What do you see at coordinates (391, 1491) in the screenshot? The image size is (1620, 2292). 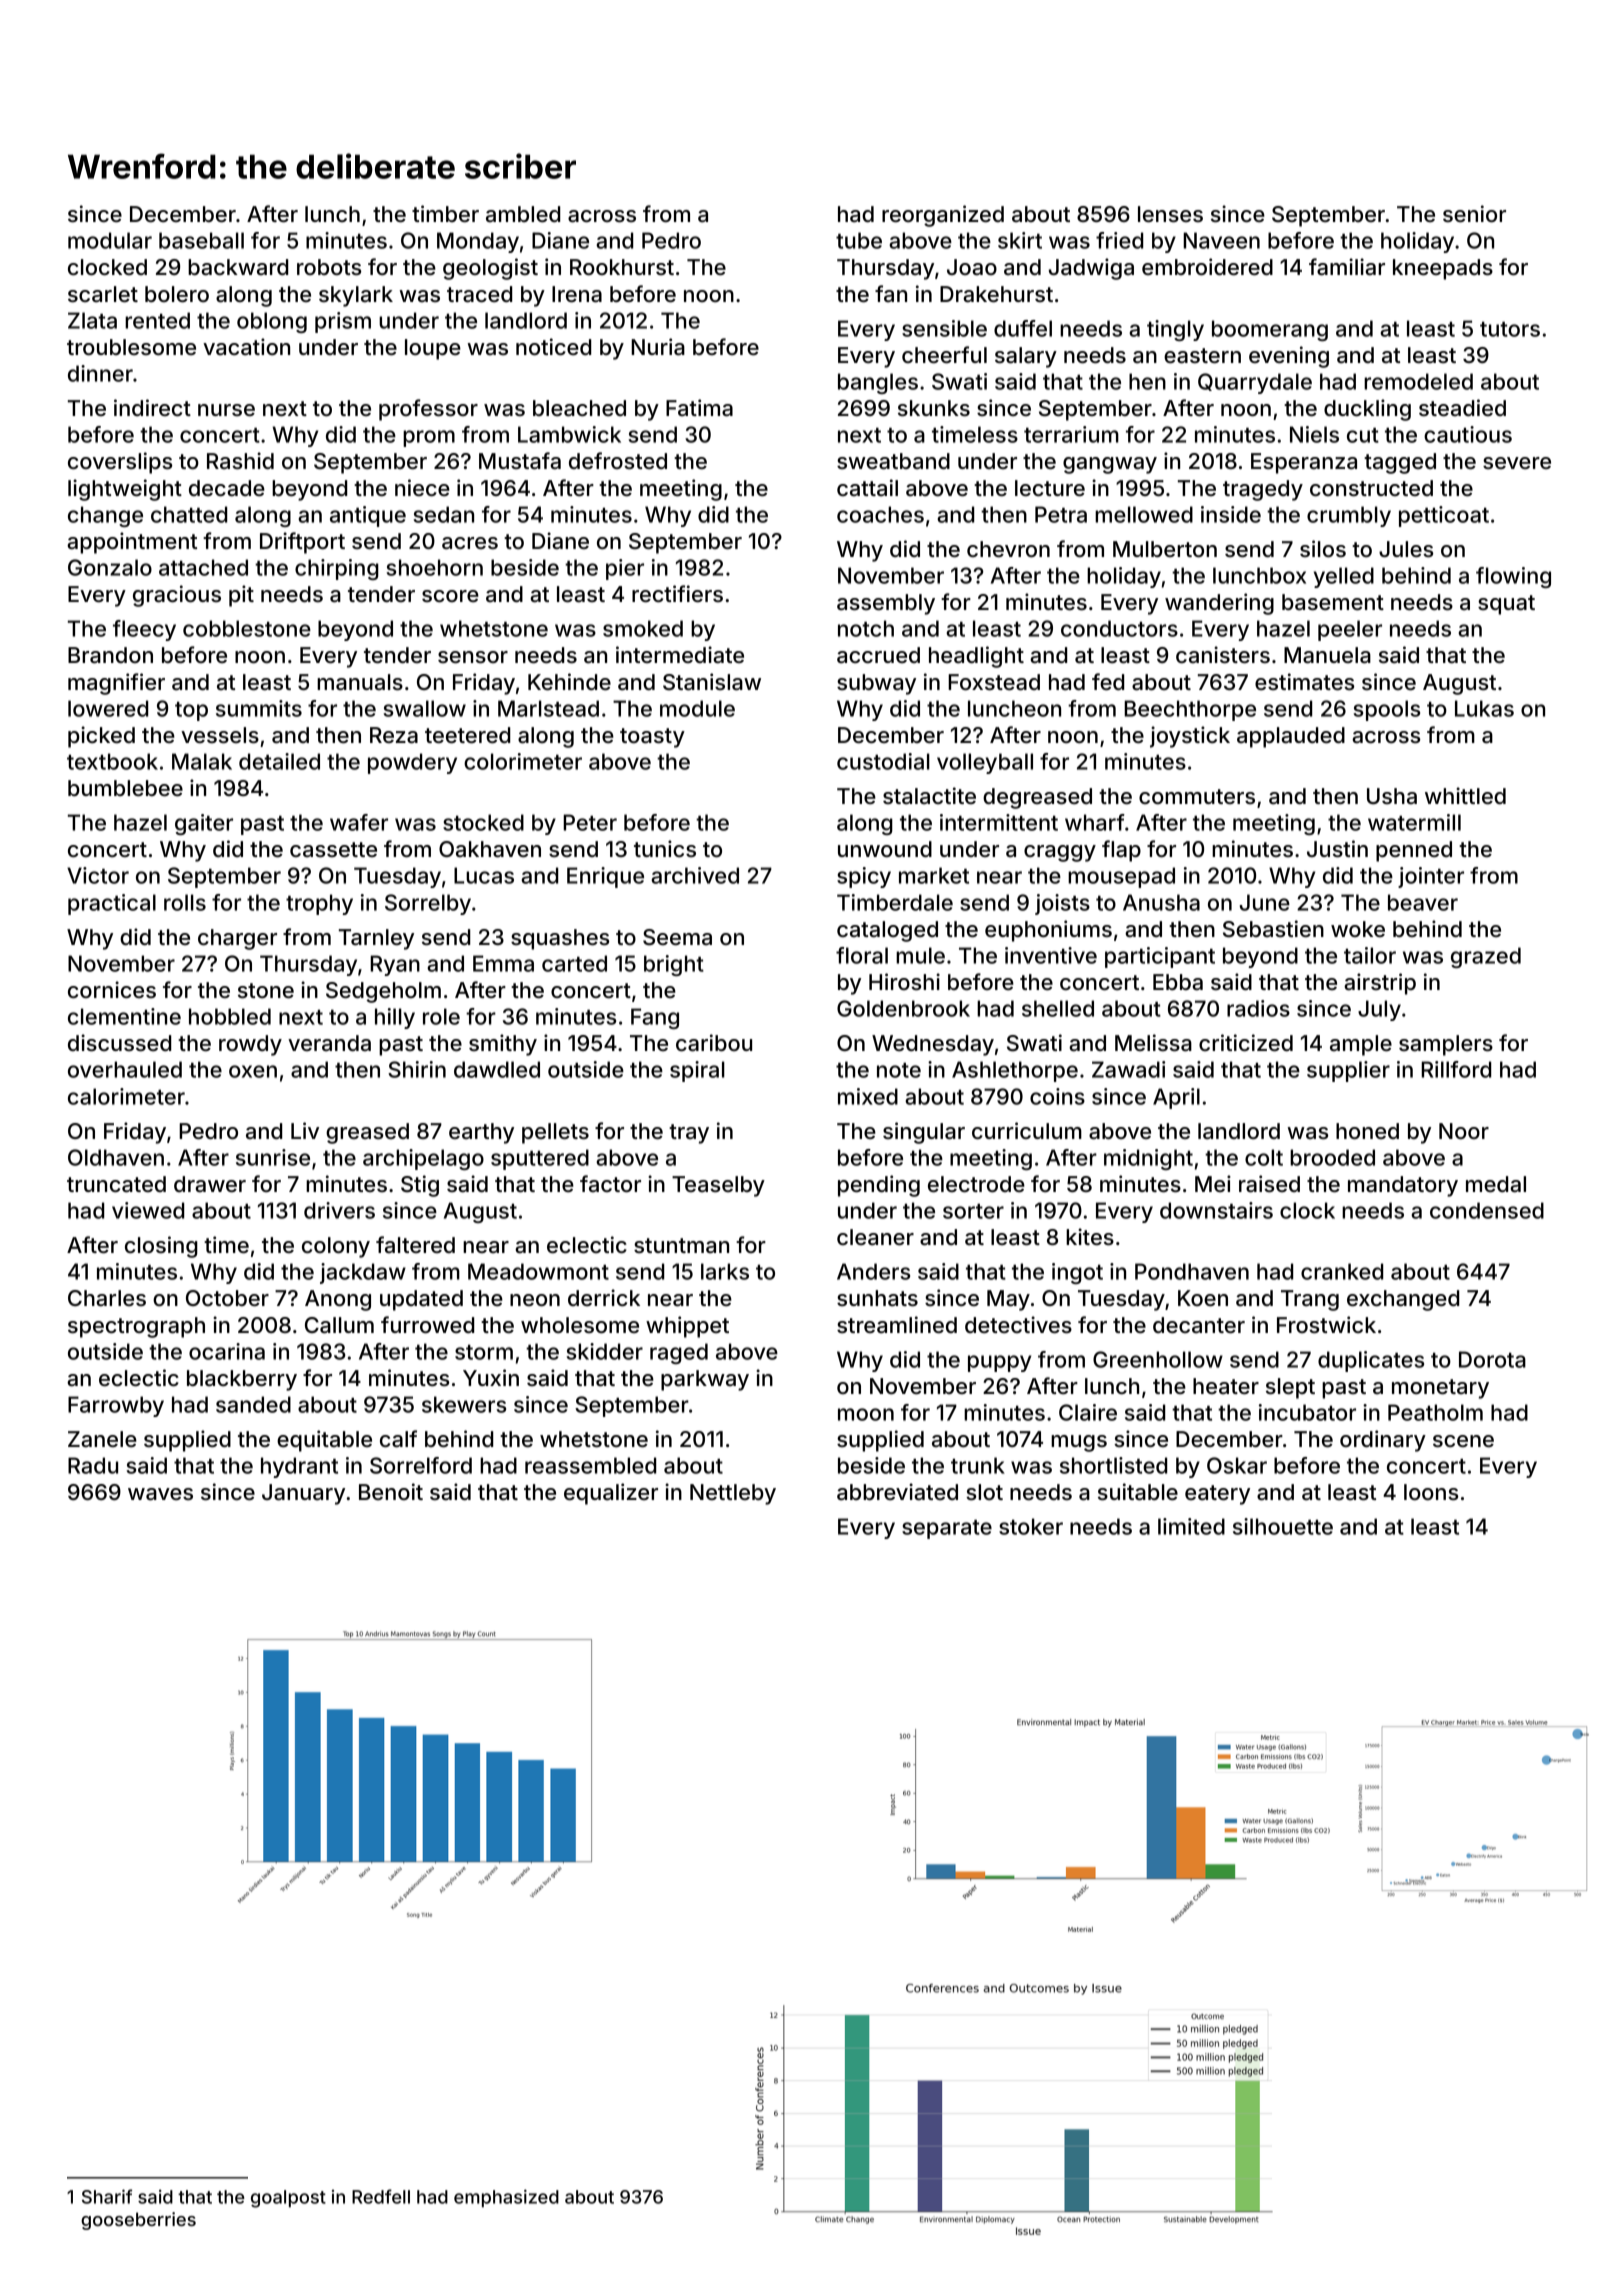 I see `Benoit` at bounding box center [391, 1491].
